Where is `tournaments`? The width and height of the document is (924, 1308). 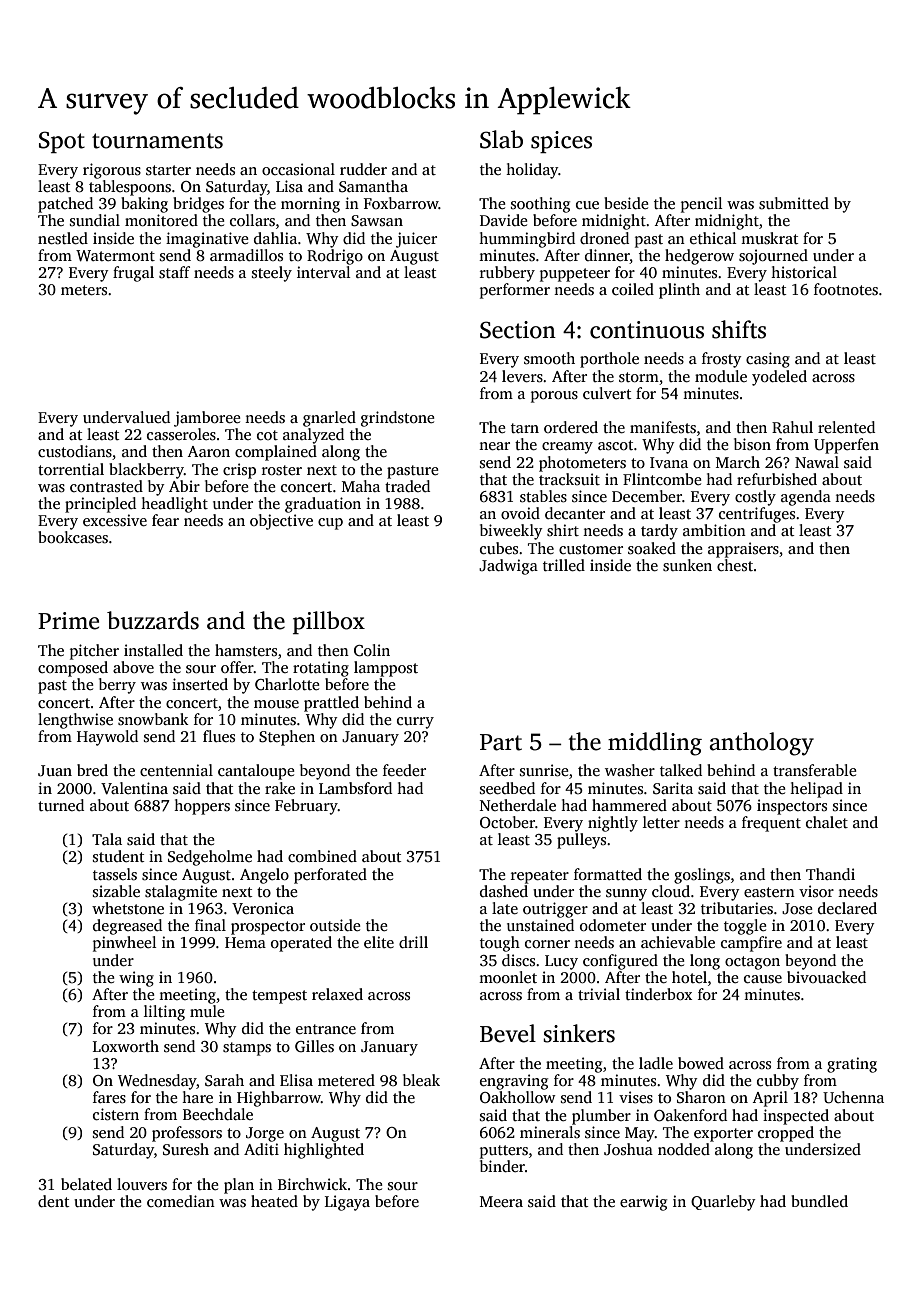
tournaments is located at coordinates (157, 141).
